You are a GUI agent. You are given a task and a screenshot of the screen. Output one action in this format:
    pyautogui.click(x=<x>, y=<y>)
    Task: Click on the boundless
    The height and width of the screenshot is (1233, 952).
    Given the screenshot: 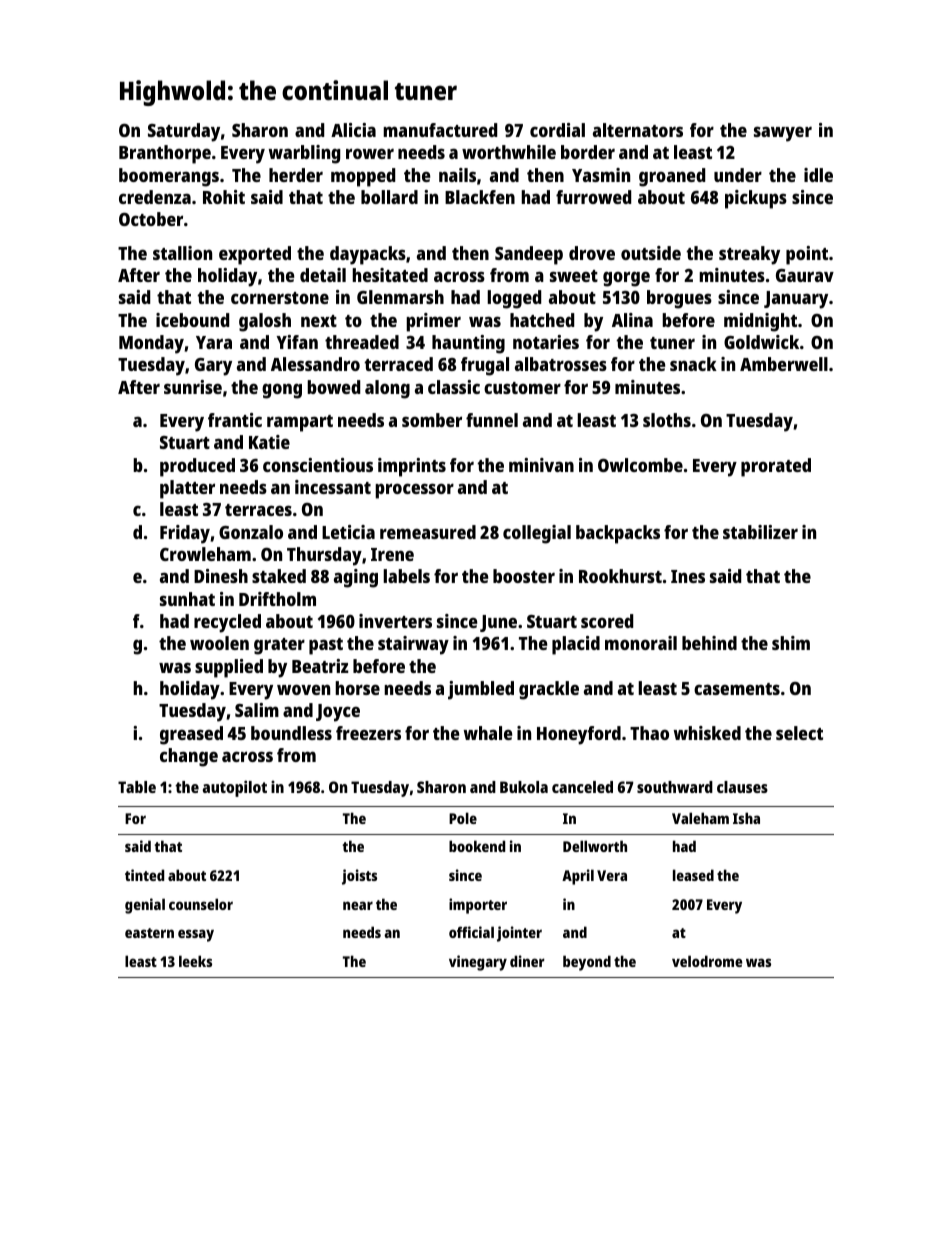 What is the action you would take?
    pyautogui.click(x=291, y=733)
